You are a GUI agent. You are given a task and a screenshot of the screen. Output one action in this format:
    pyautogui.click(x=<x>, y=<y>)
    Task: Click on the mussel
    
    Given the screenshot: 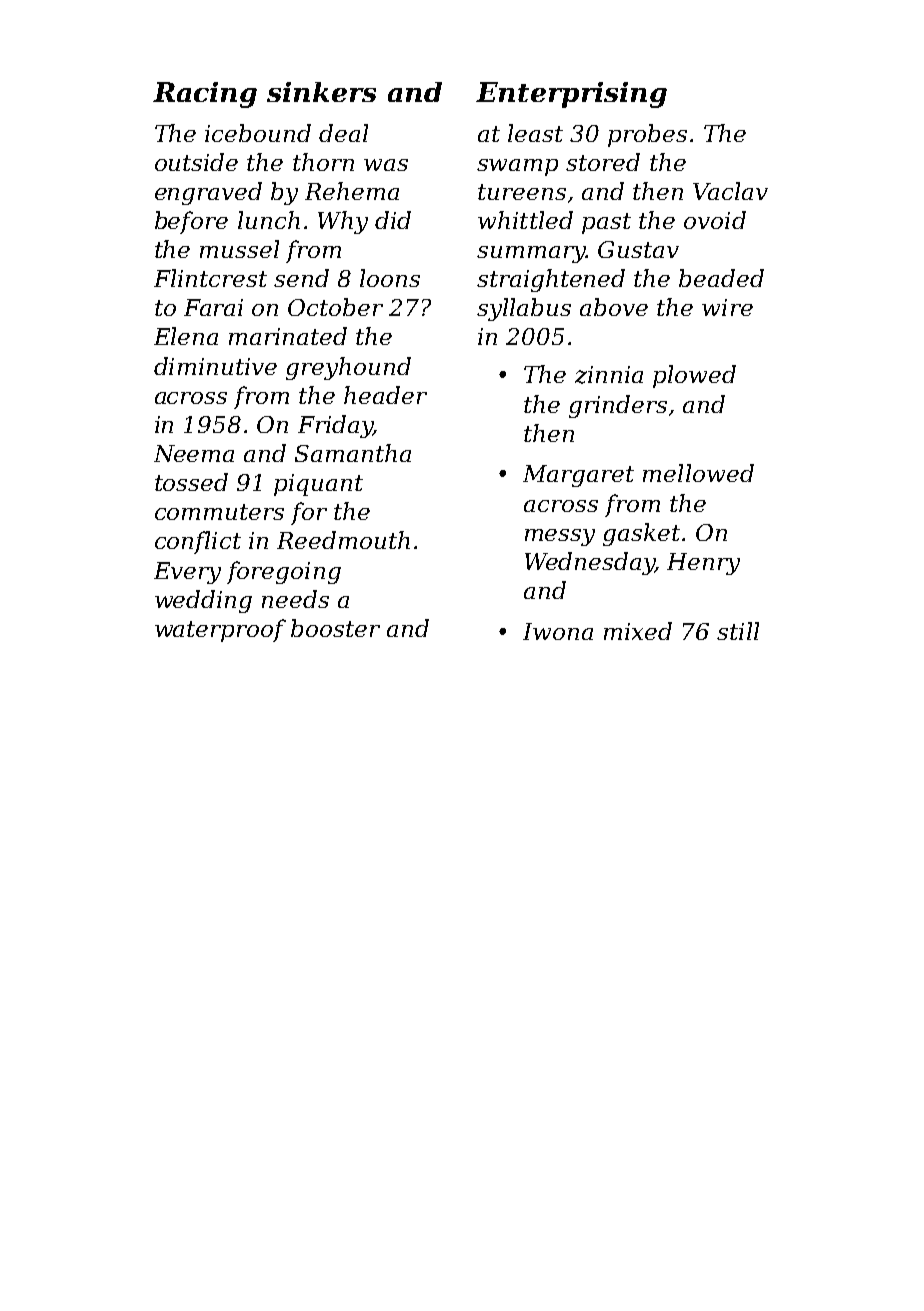 What is the action you would take?
    pyautogui.click(x=239, y=249)
